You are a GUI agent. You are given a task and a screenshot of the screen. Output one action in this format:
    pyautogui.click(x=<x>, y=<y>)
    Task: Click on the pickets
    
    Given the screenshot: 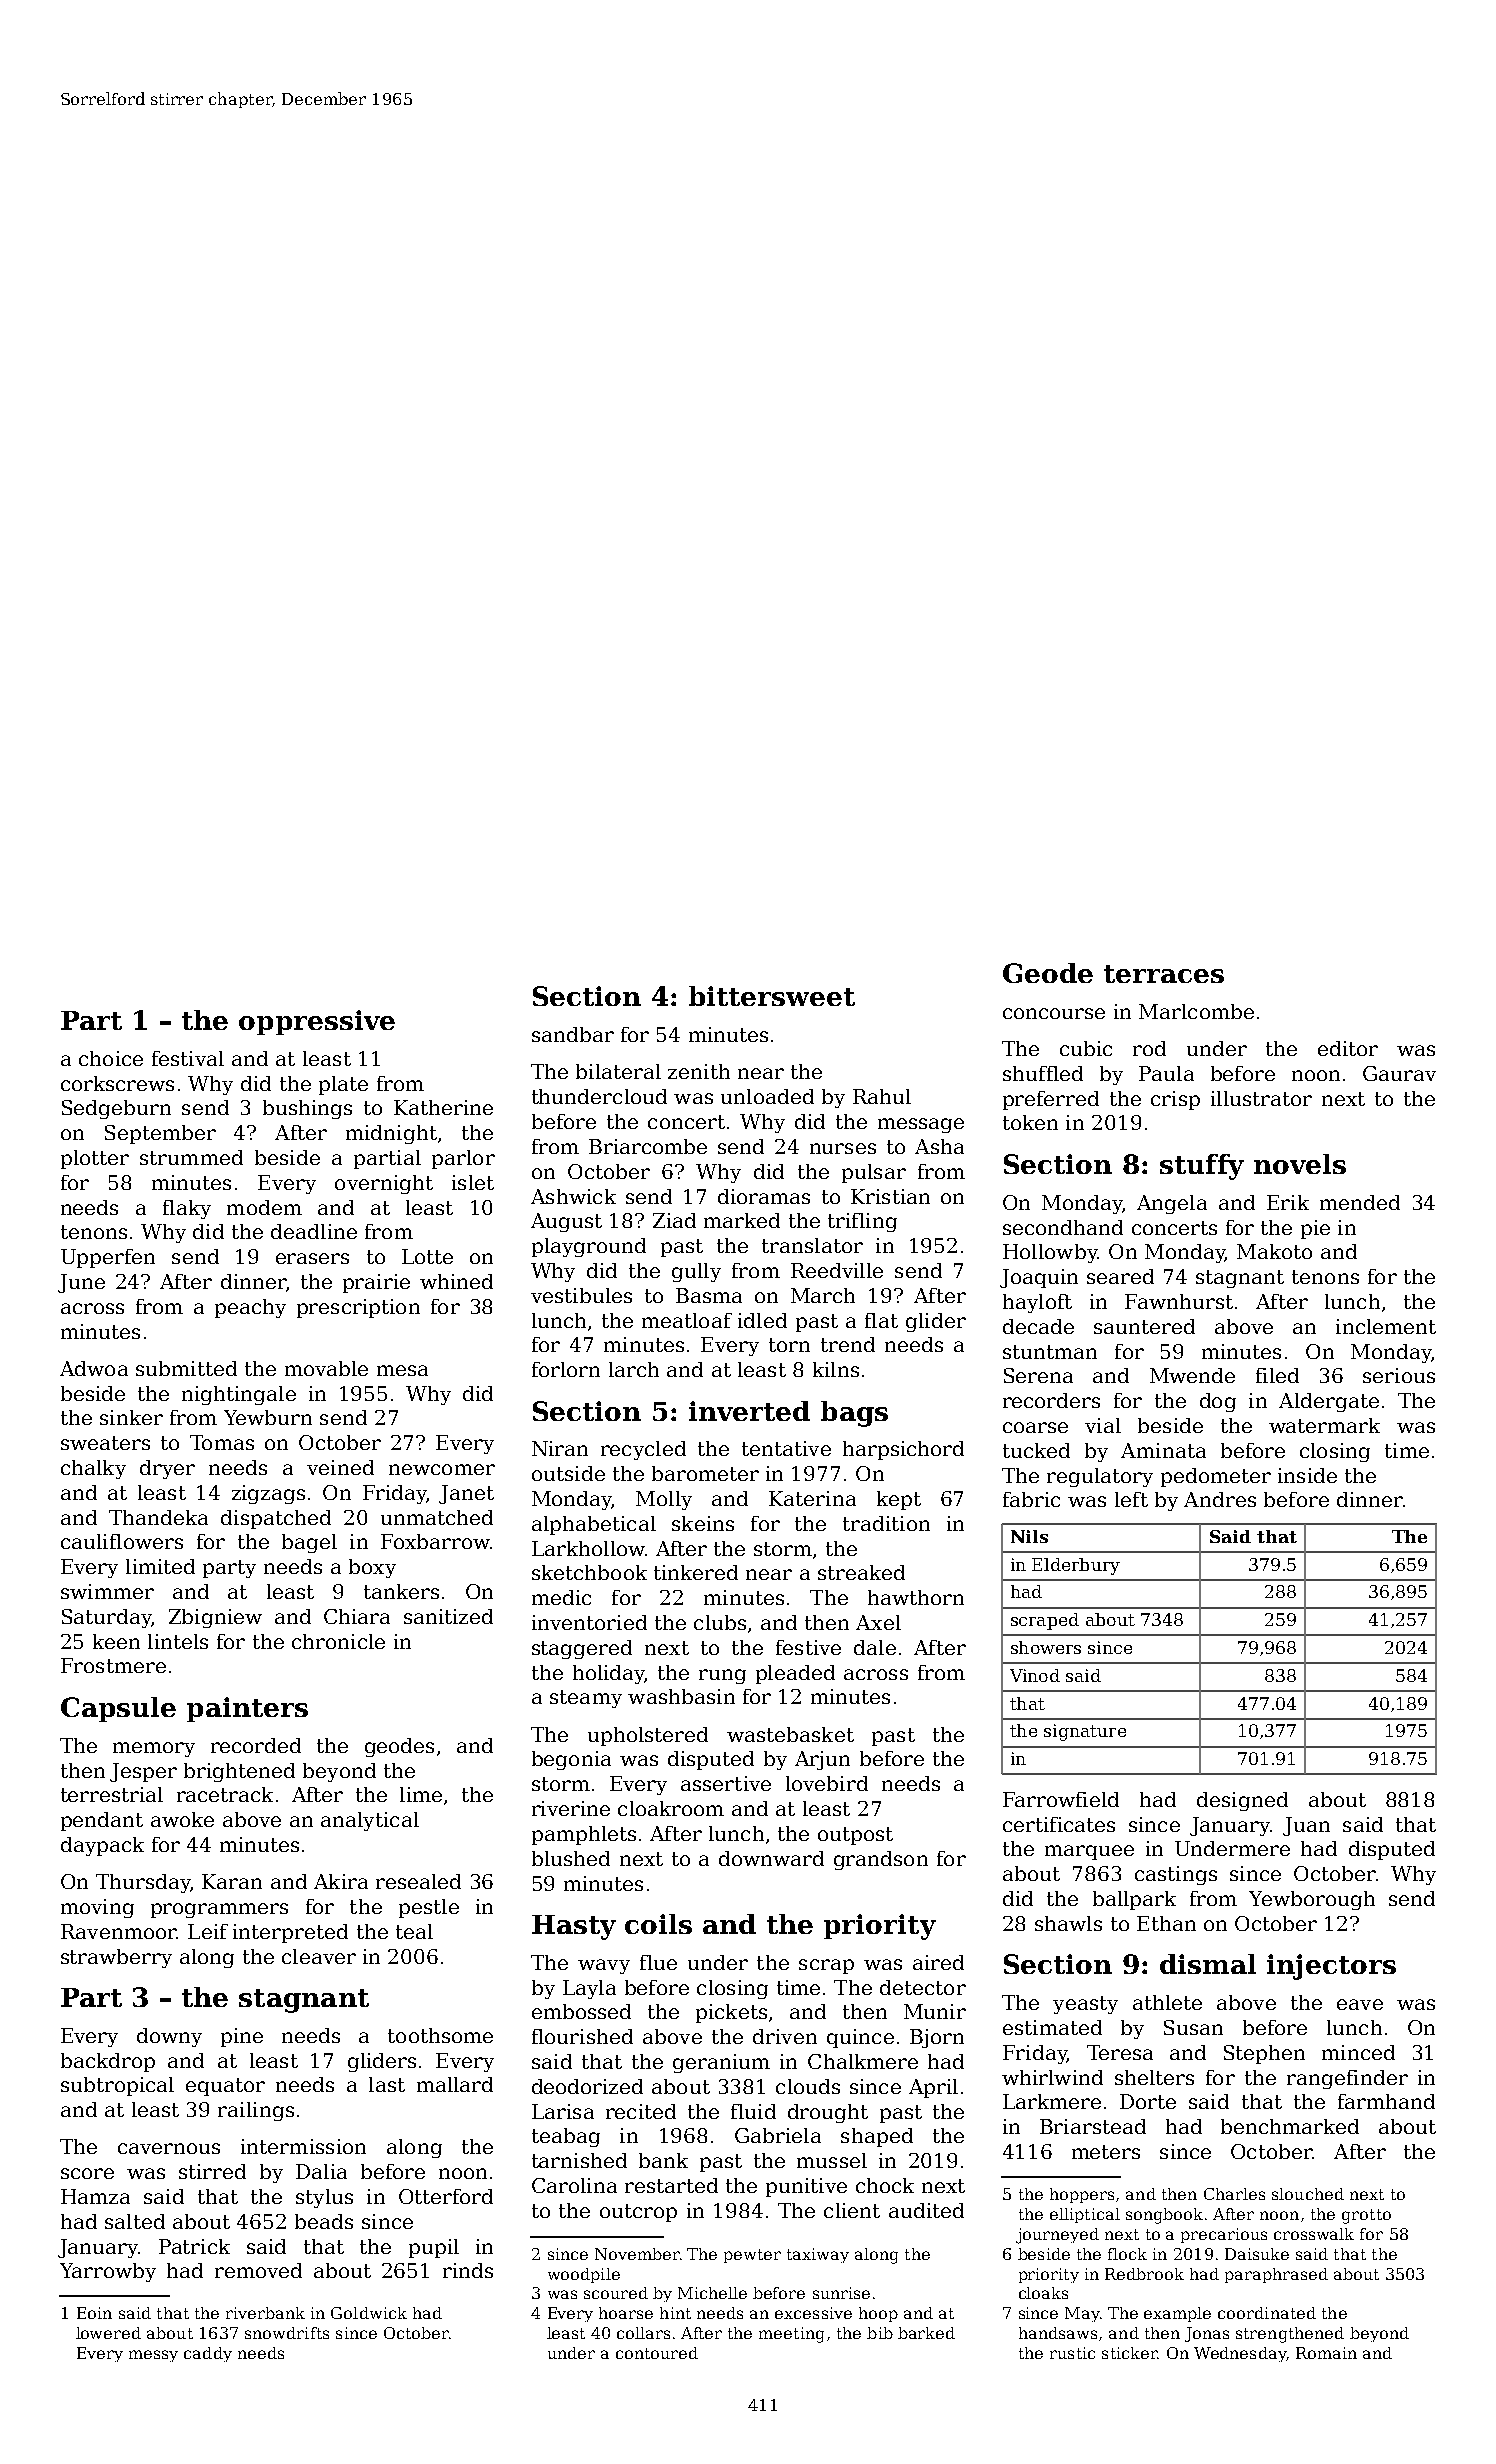 What is the action you would take?
    pyautogui.click(x=731, y=2013)
